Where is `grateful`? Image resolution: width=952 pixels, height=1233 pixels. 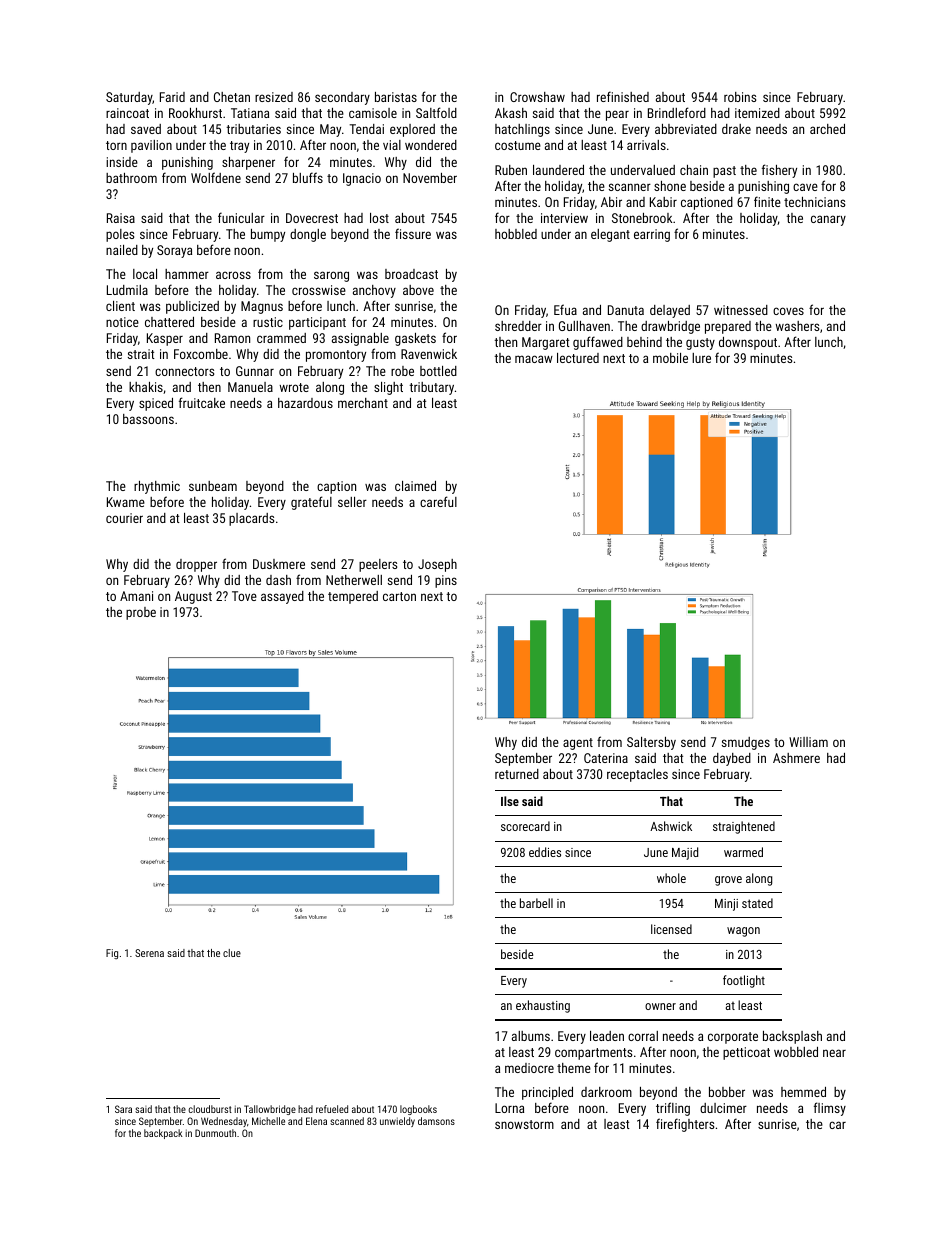 grateful is located at coordinates (311, 503).
